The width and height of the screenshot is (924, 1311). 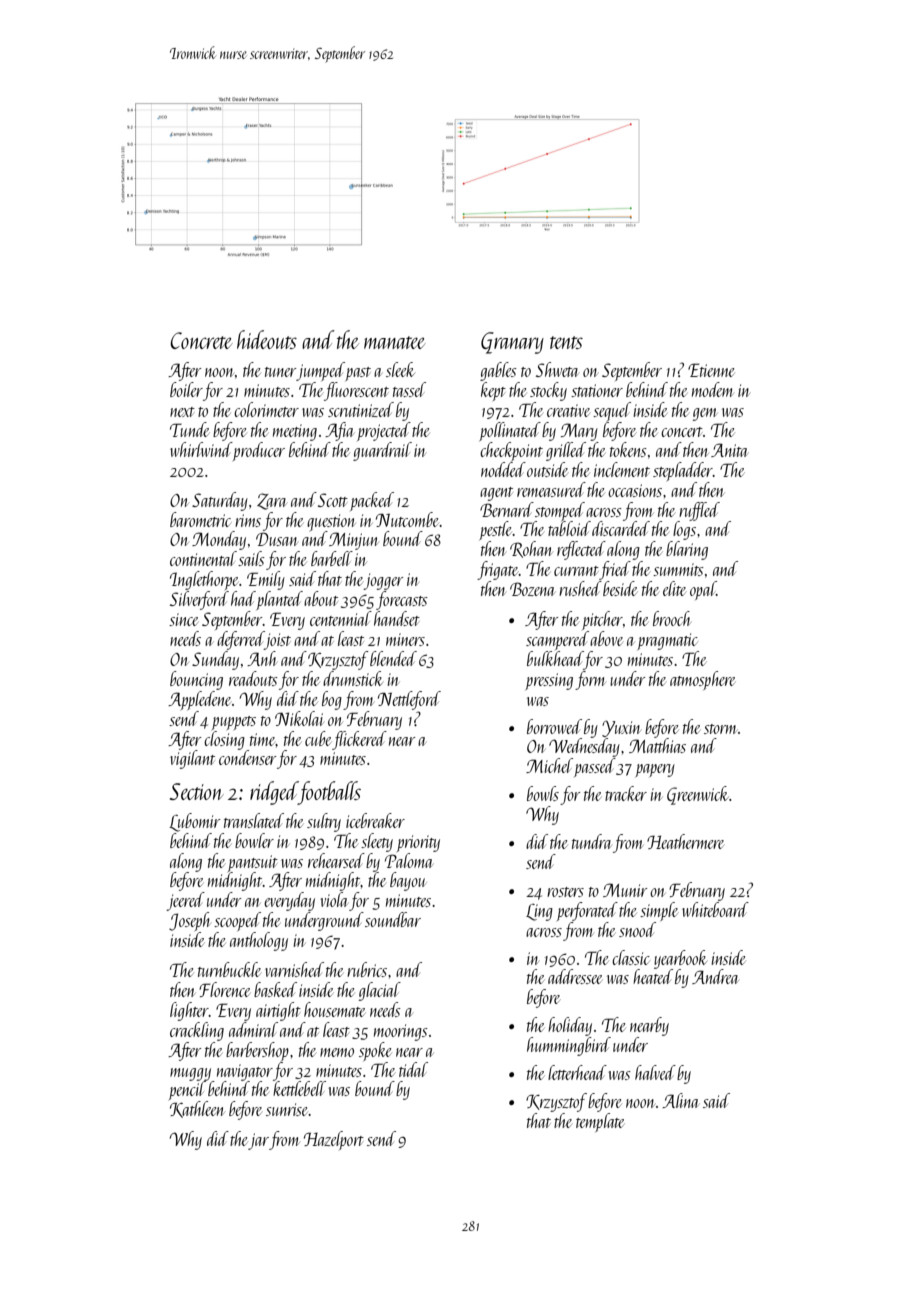 What do you see at coordinates (401, 1032) in the screenshot?
I see `moorings` at bounding box center [401, 1032].
